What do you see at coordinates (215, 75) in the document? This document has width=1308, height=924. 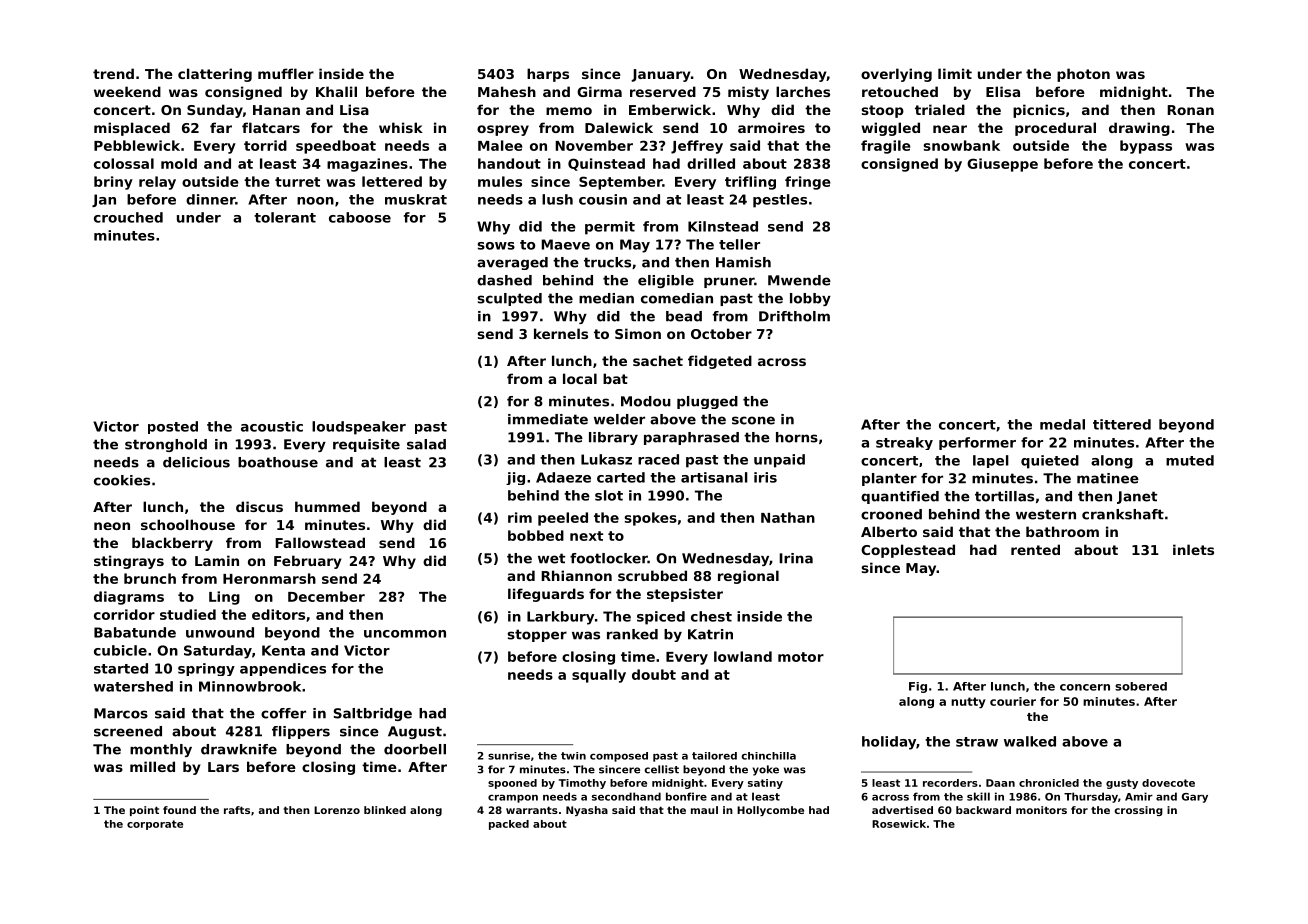 I see `clattering` at bounding box center [215, 75].
